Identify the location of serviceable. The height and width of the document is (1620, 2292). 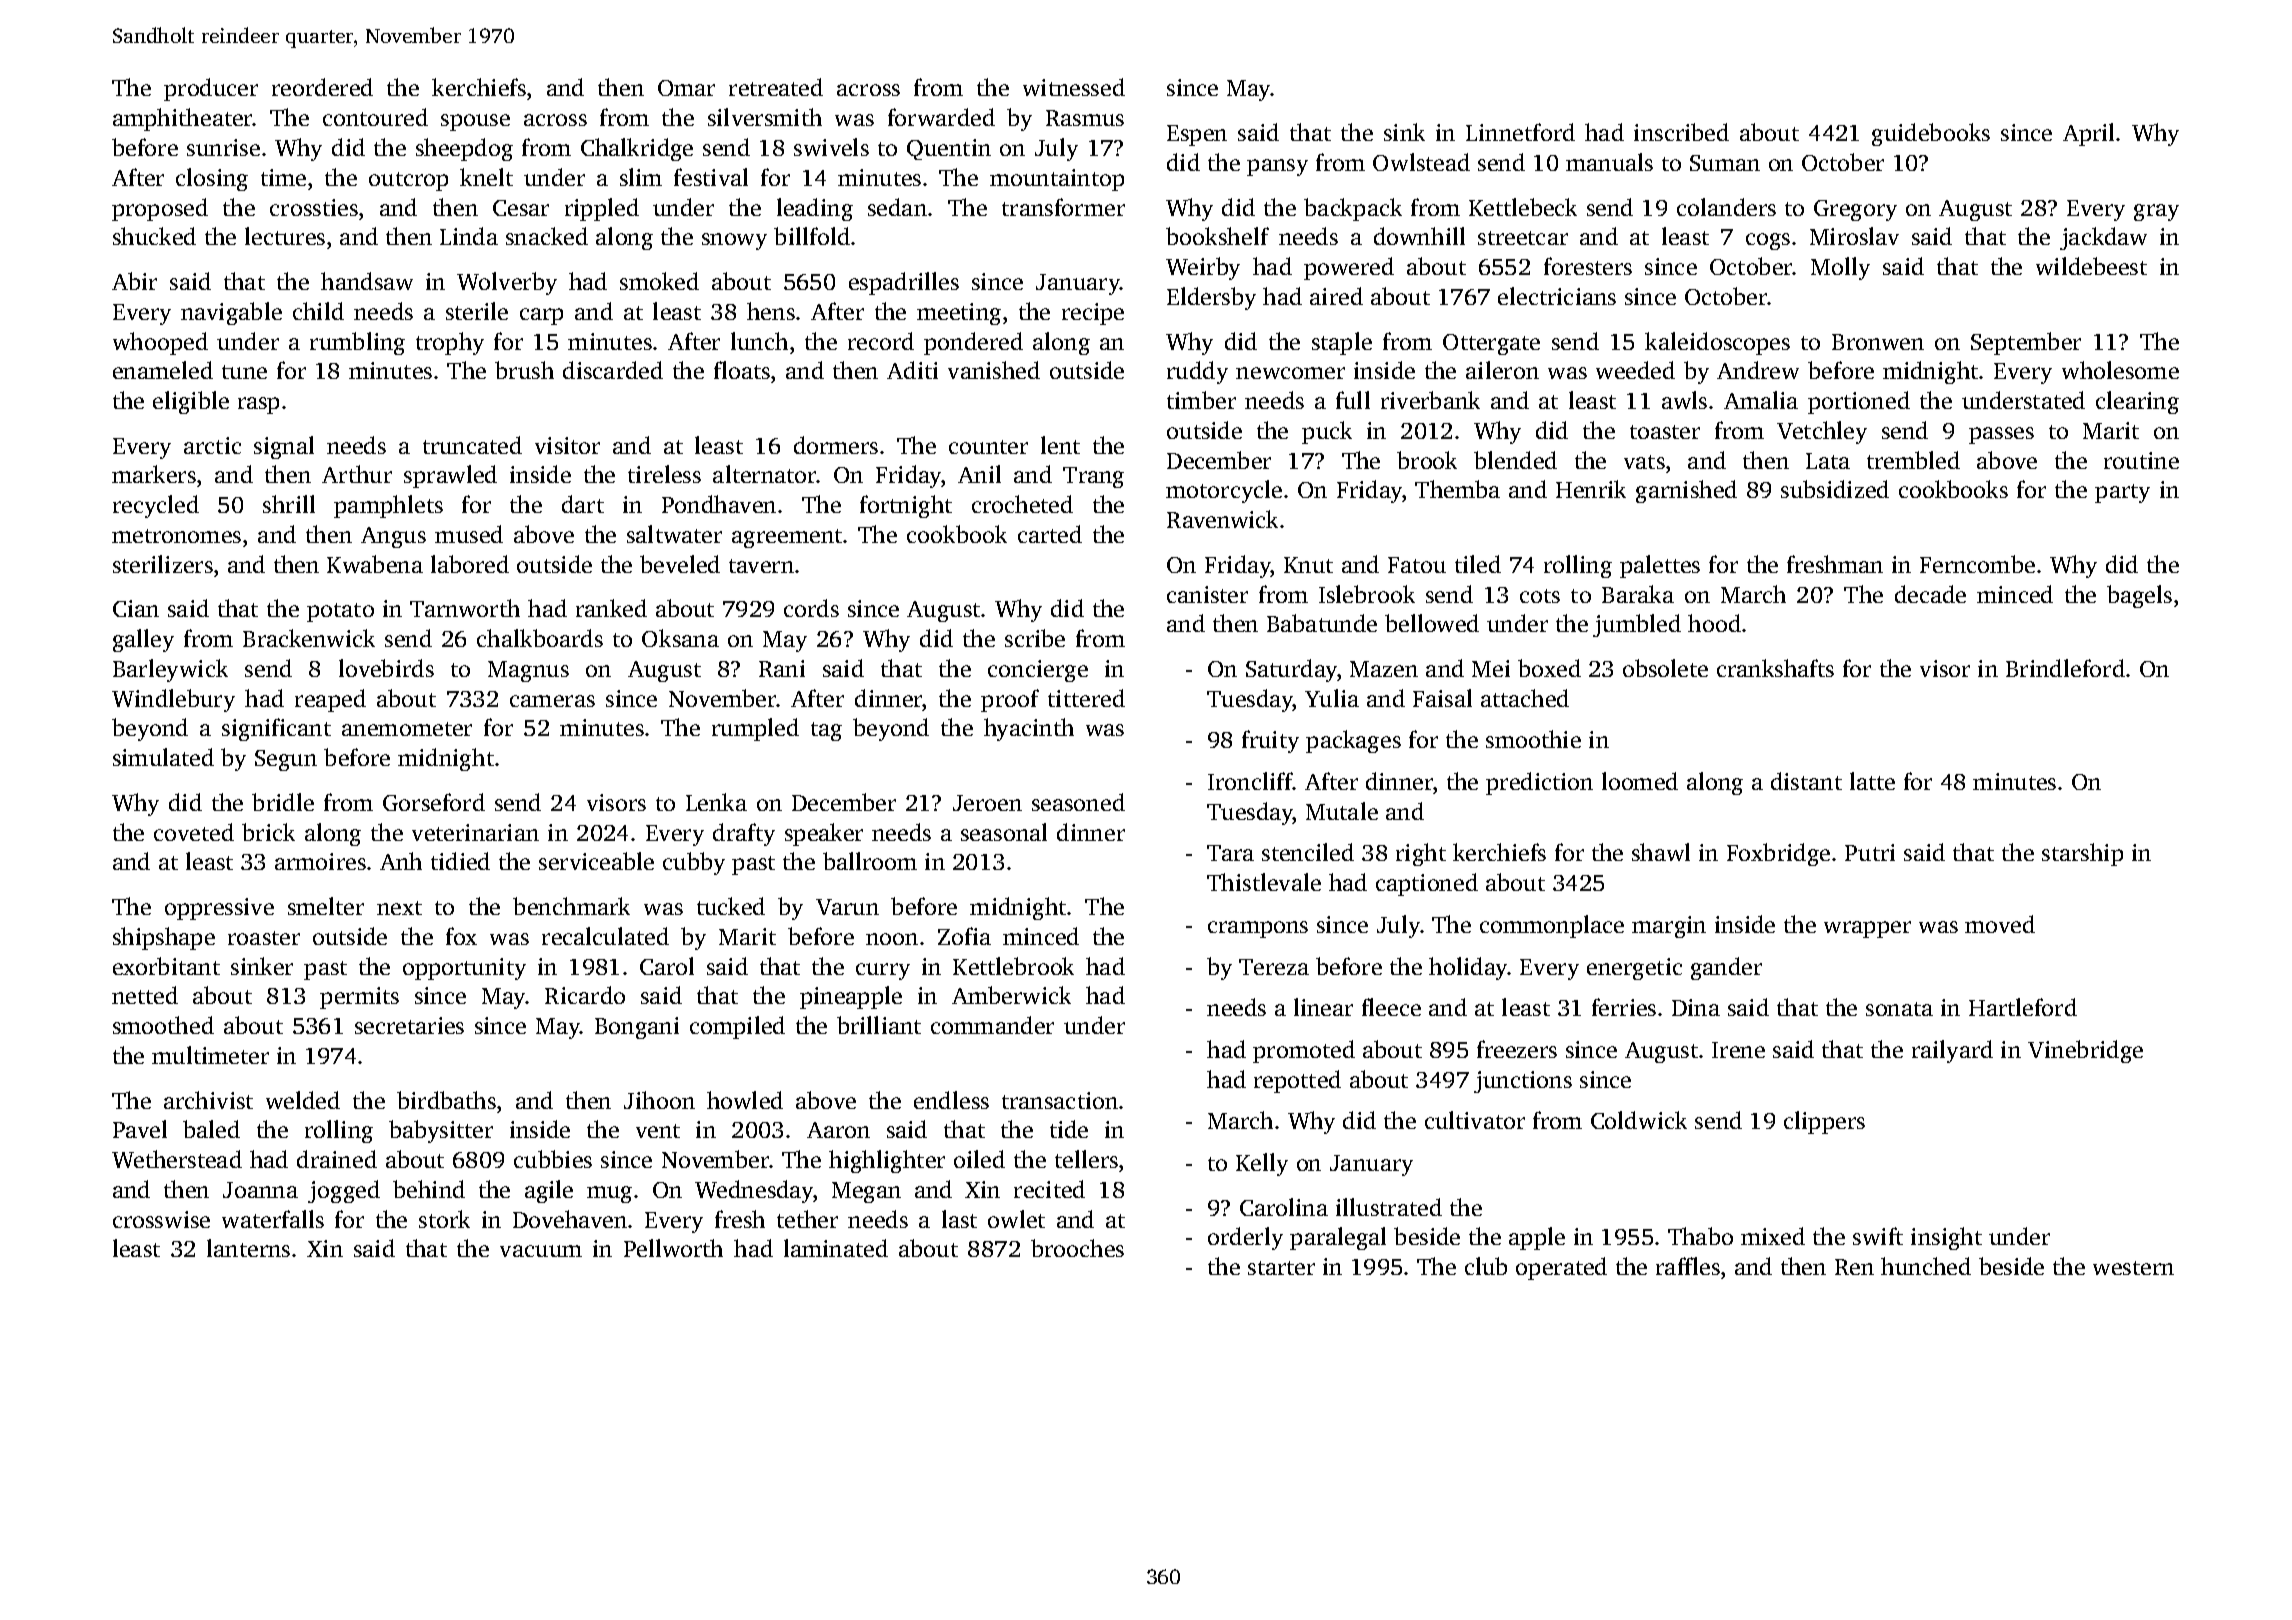
(596, 861).
